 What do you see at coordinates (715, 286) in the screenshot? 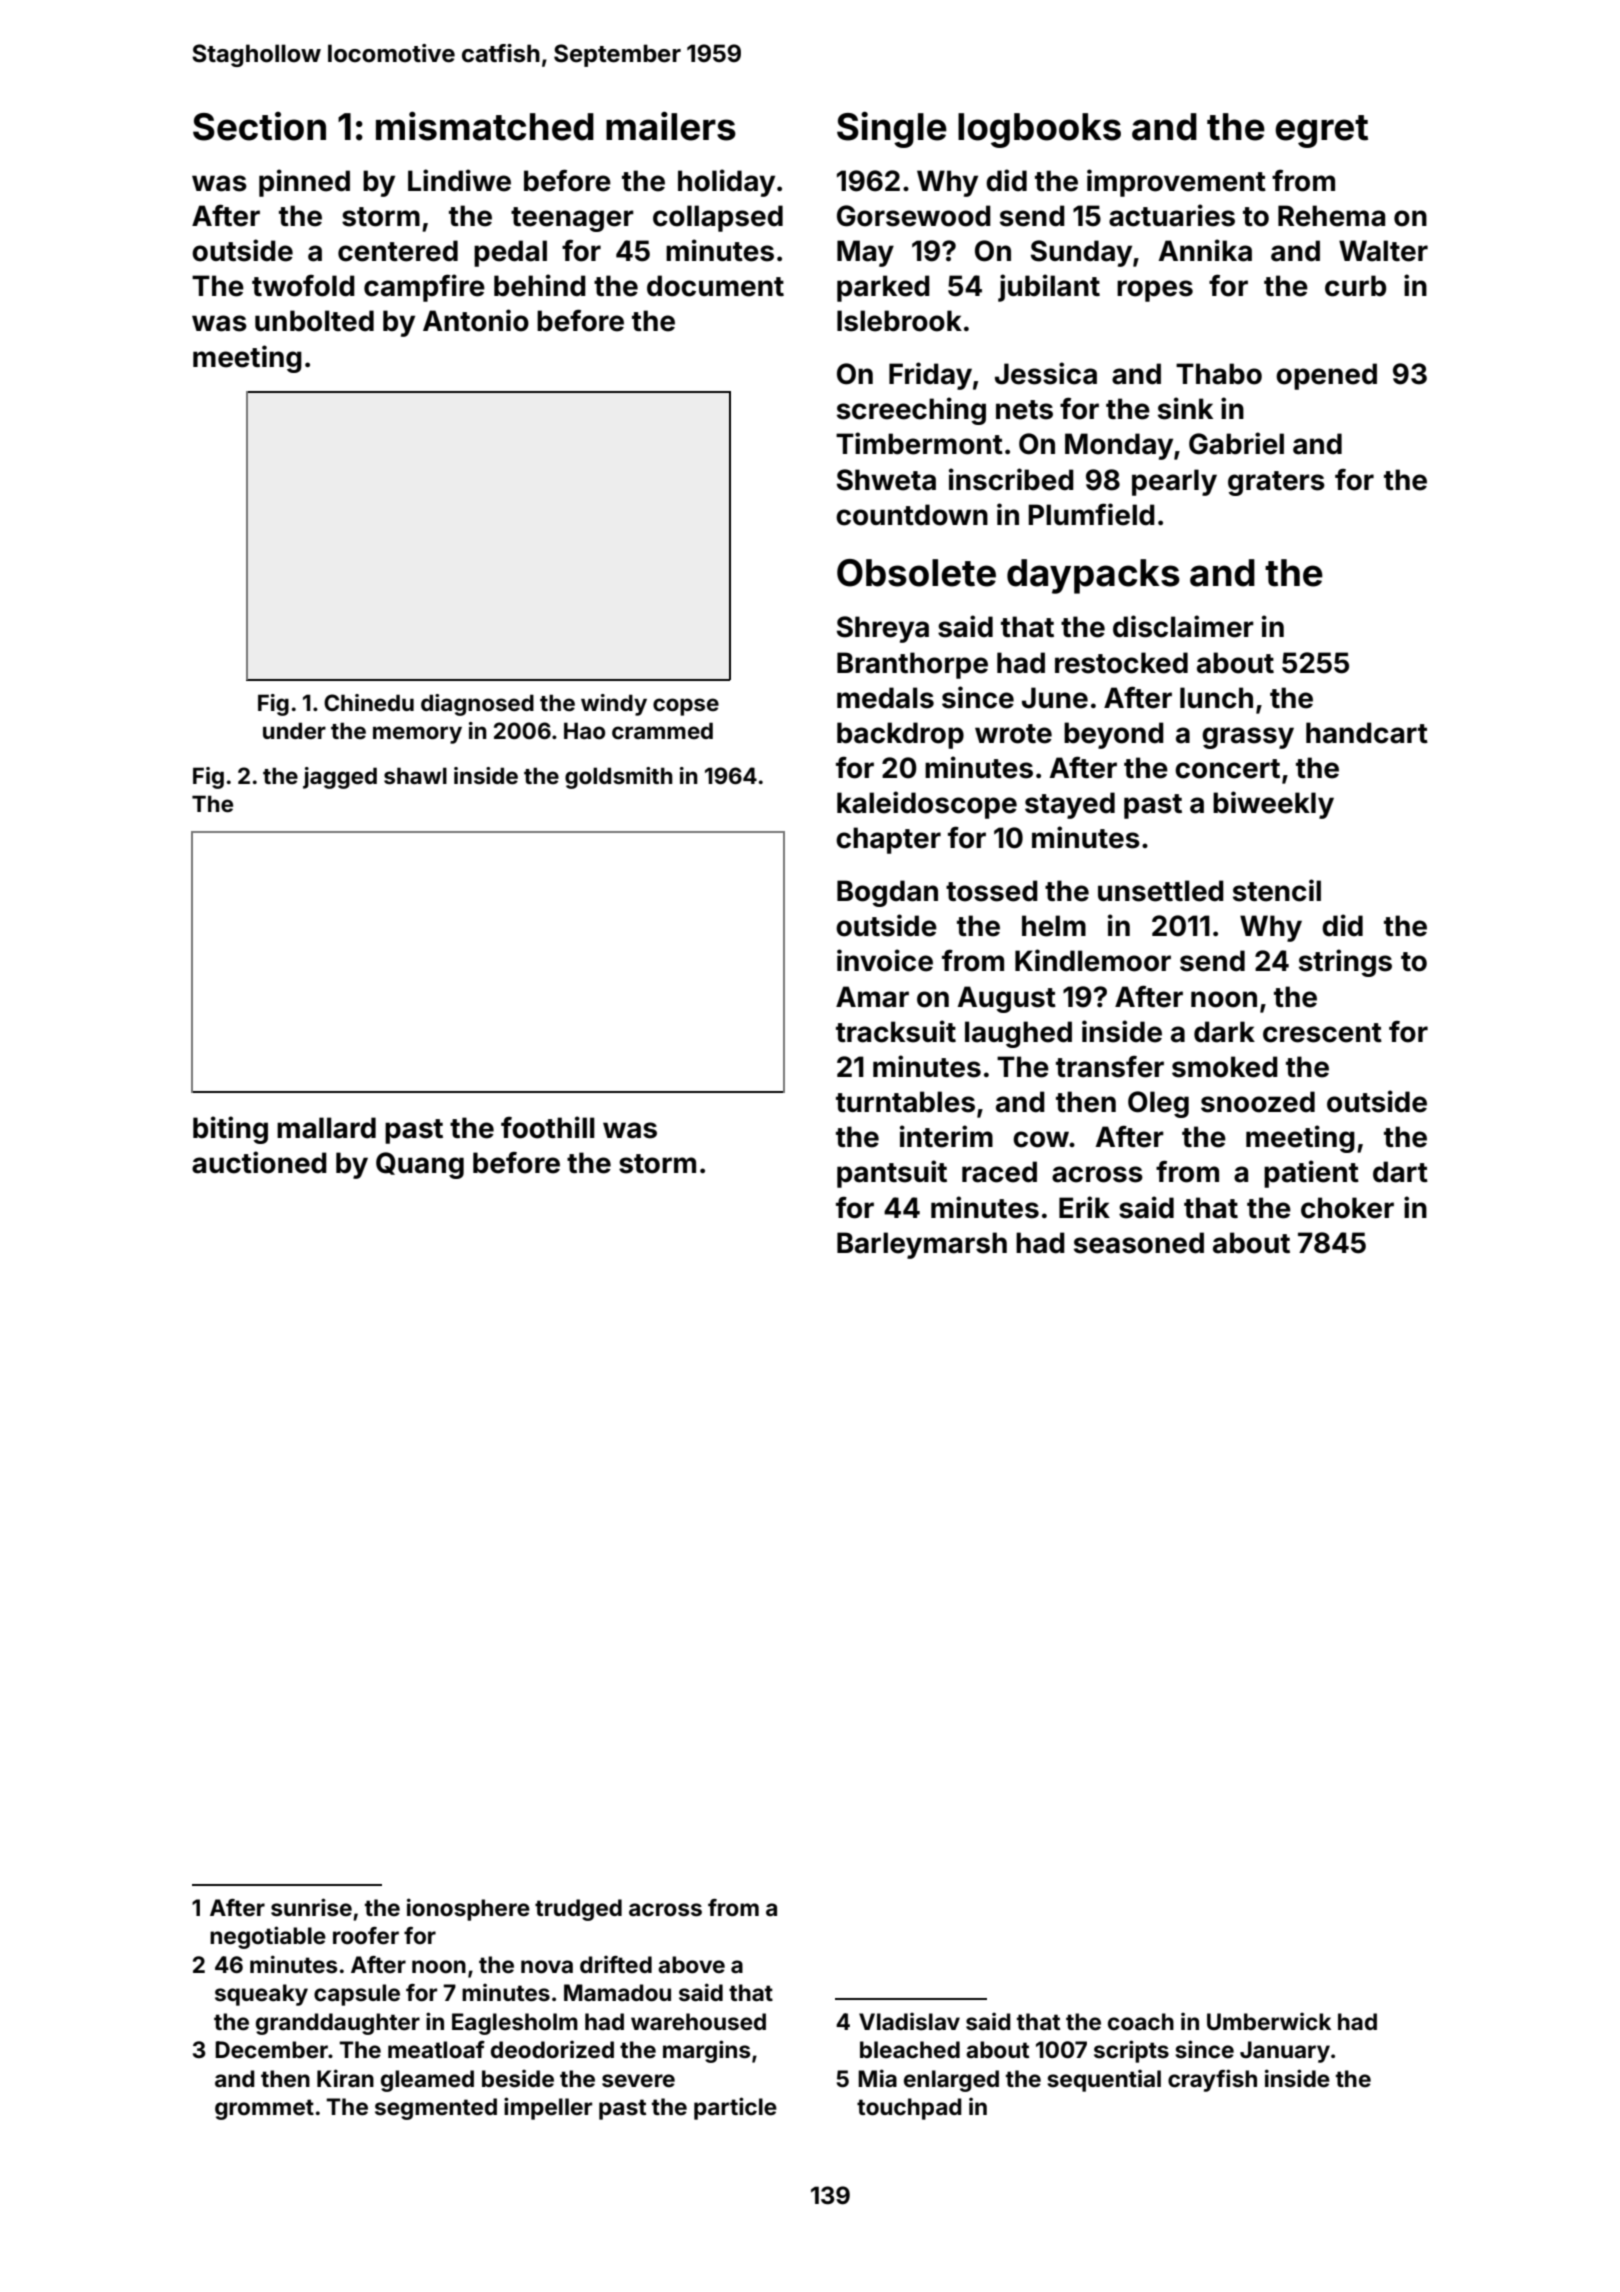
I see `document` at bounding box center [715, 286].
